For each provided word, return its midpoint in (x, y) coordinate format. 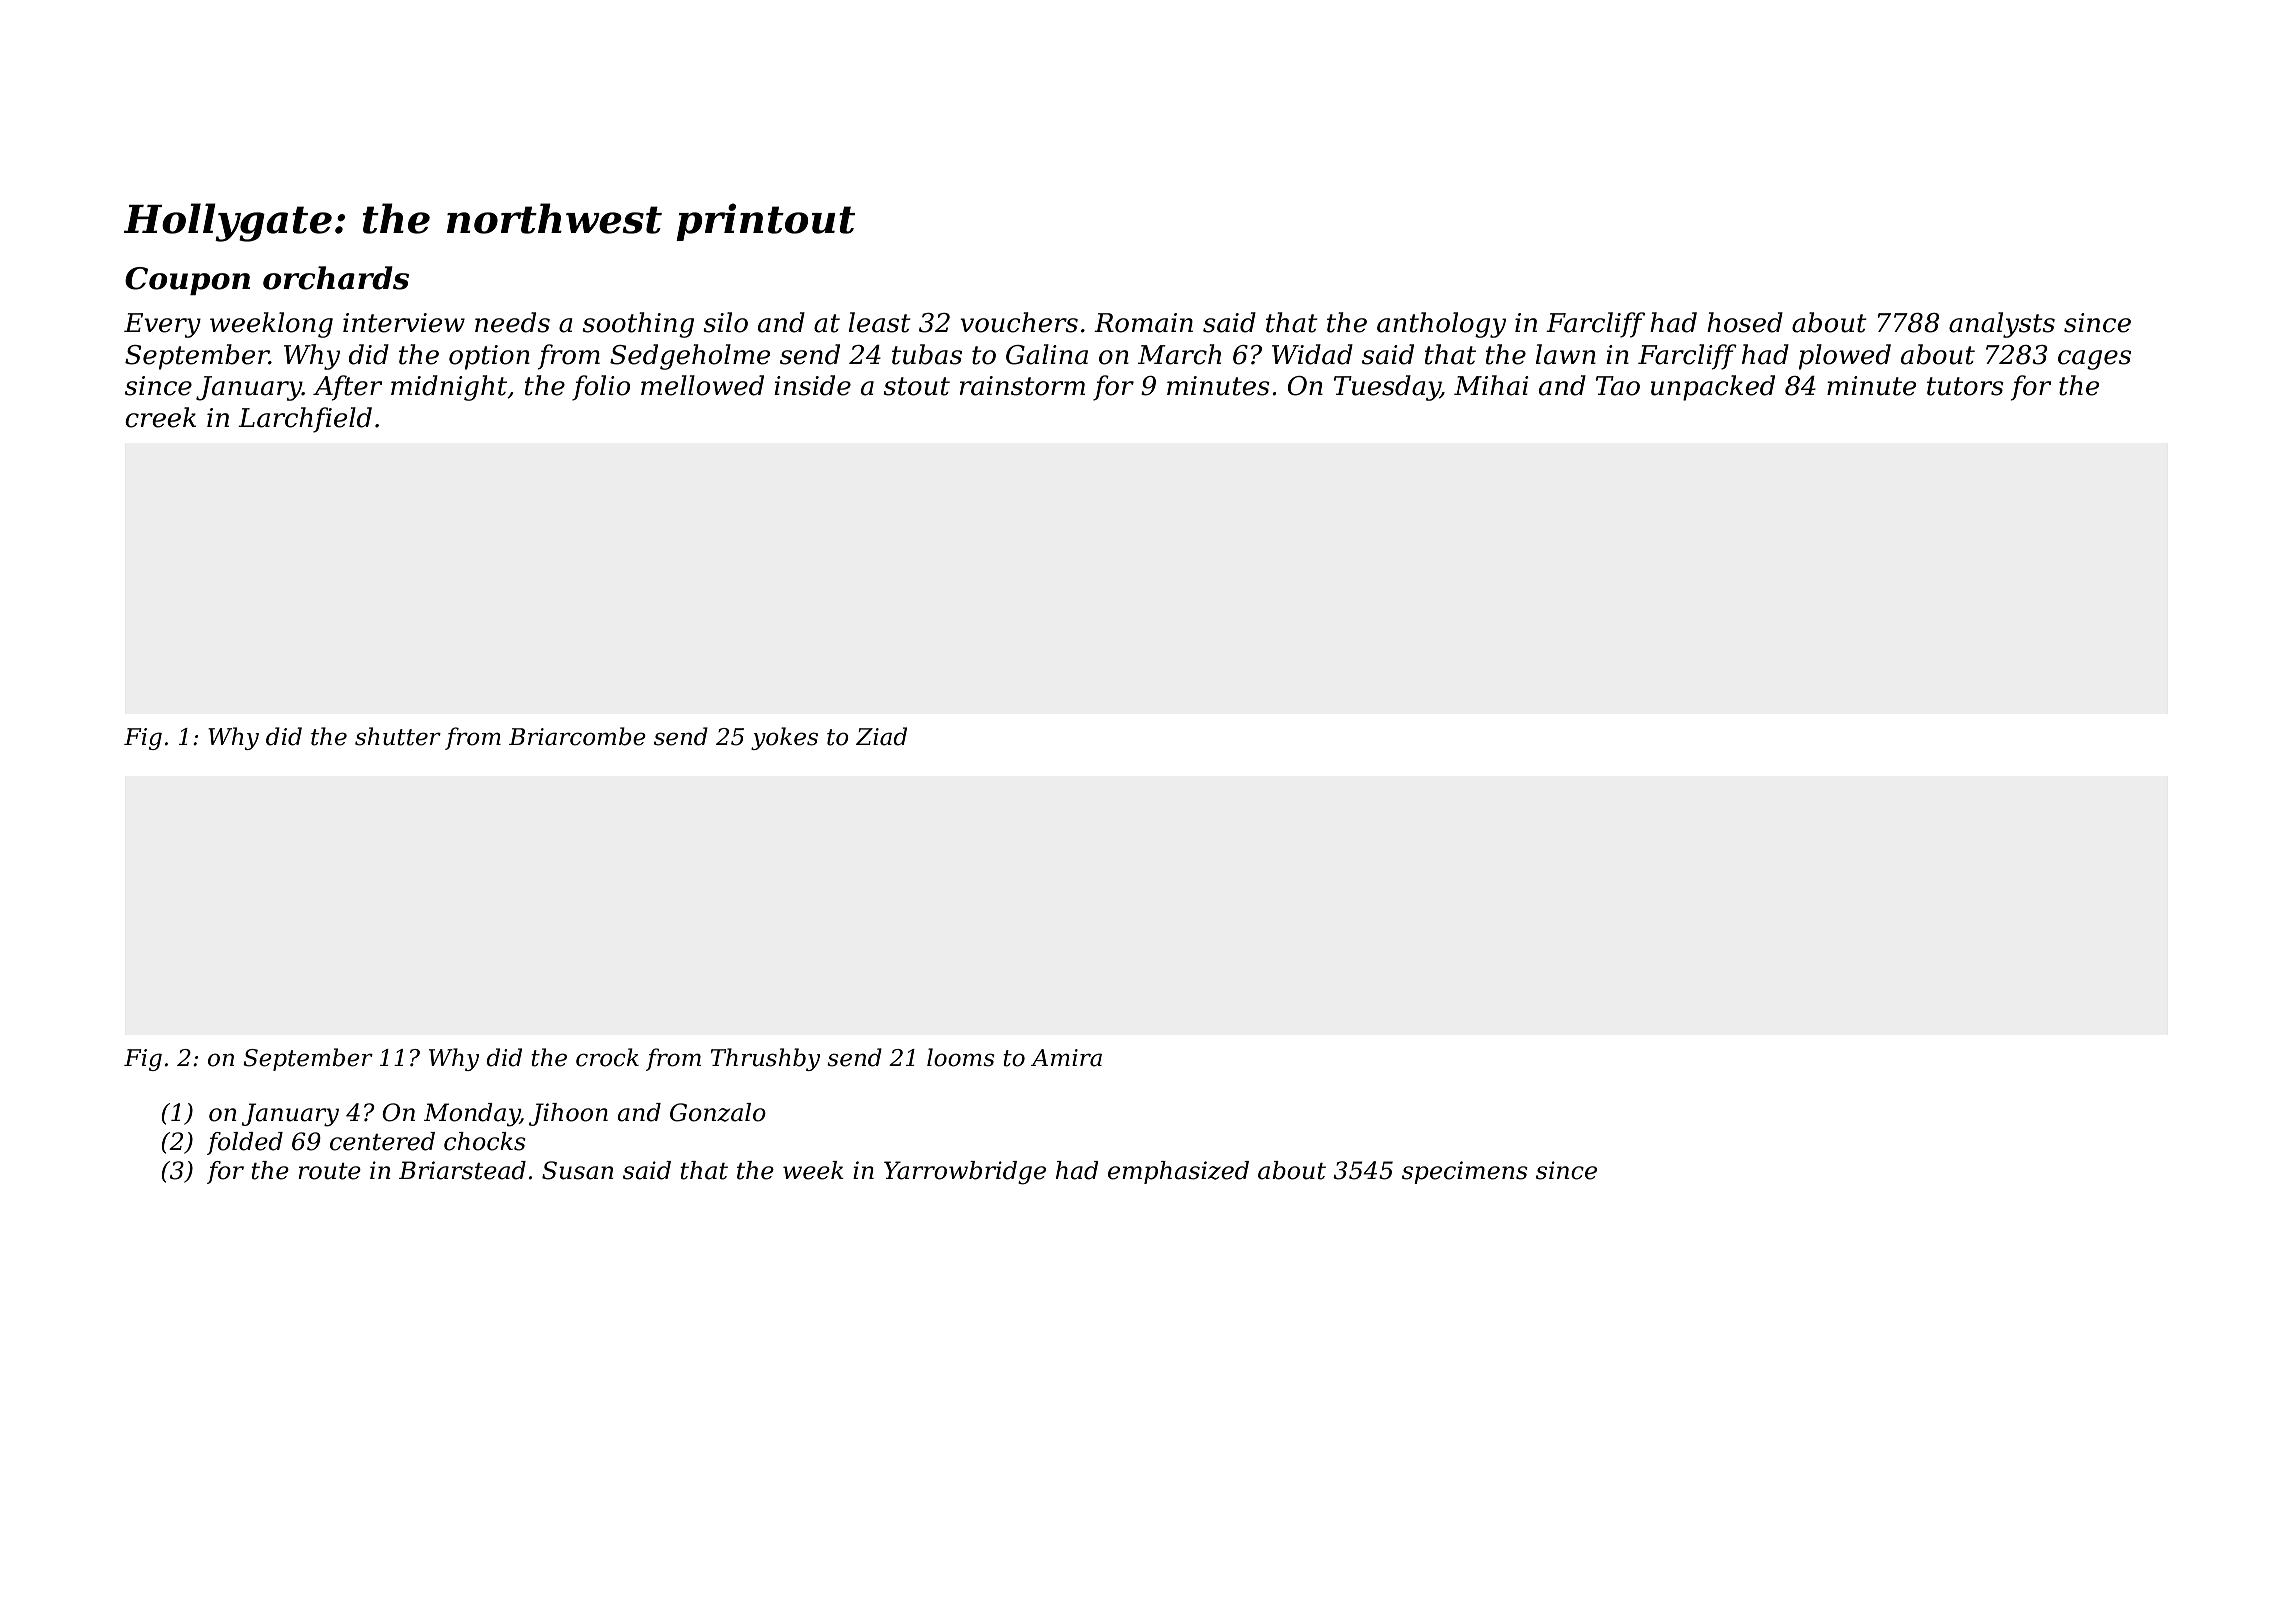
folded (245, 1143)
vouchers (1019, 322)
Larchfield (305, 420)
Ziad (881, 736)
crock (607, 1057)
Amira (1066, 1058)
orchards (336, 278)
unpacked (1713, 388)
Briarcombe (577, 736)
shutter (398, 736)
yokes (784, 738)
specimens (1465, 1172)
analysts (2002, 325)
